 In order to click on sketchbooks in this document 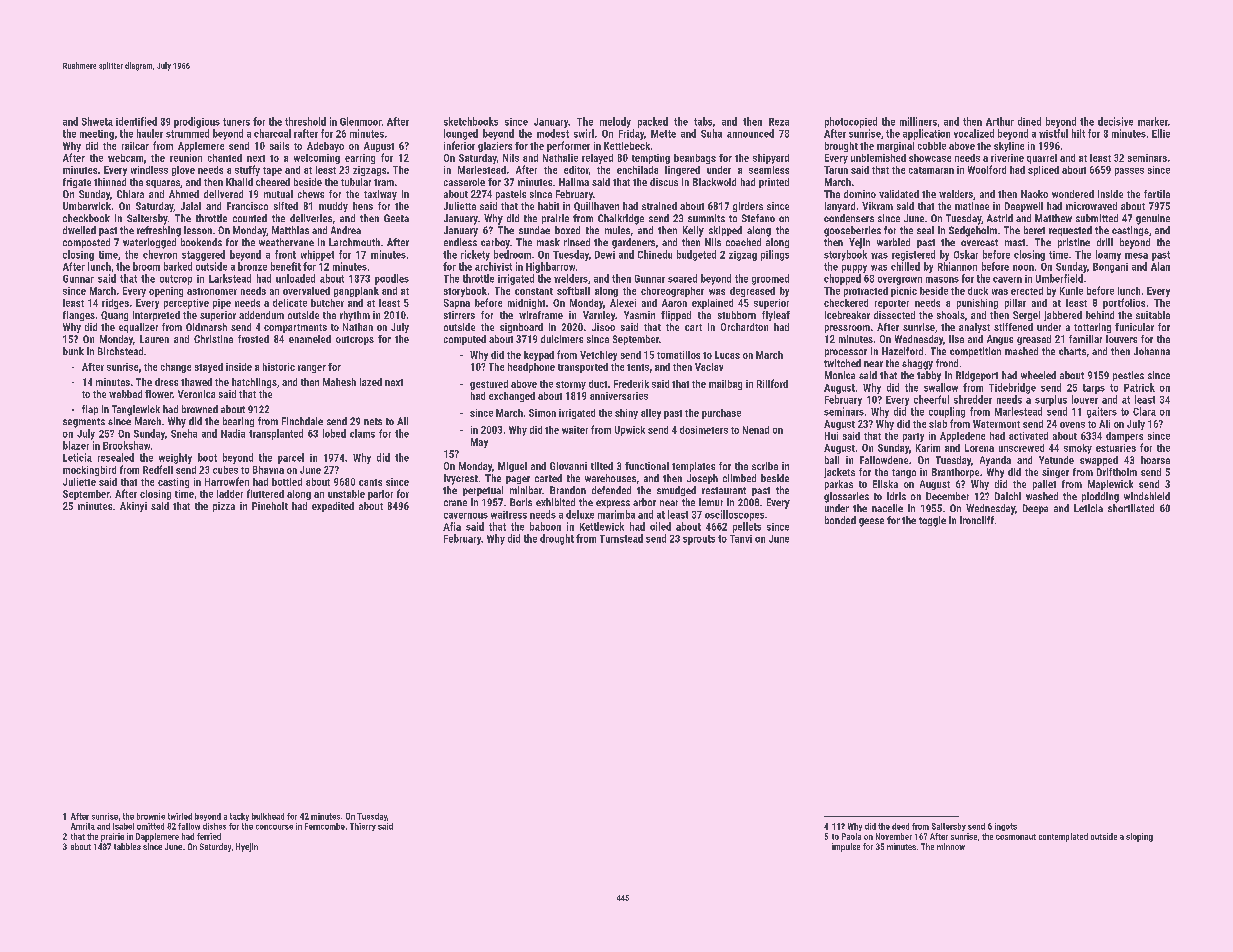, I will do `click(471, 121)`.
